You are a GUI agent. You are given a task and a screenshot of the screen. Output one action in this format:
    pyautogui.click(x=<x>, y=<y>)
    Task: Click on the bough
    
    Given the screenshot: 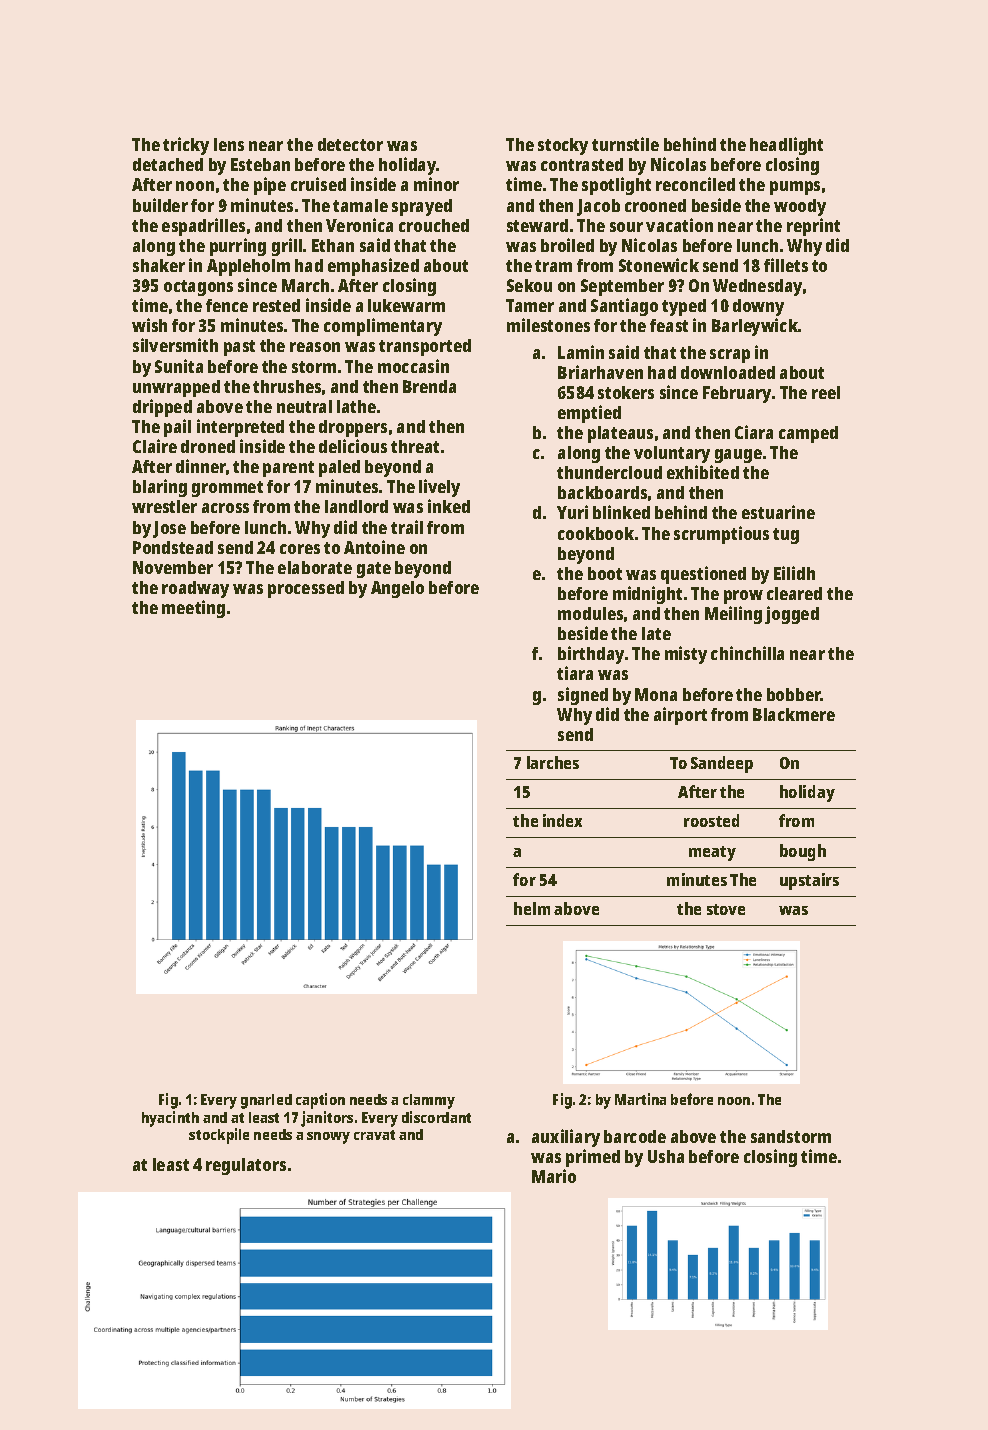 What is the action you would take?
    pyautogui.click(x=803, y=852)
